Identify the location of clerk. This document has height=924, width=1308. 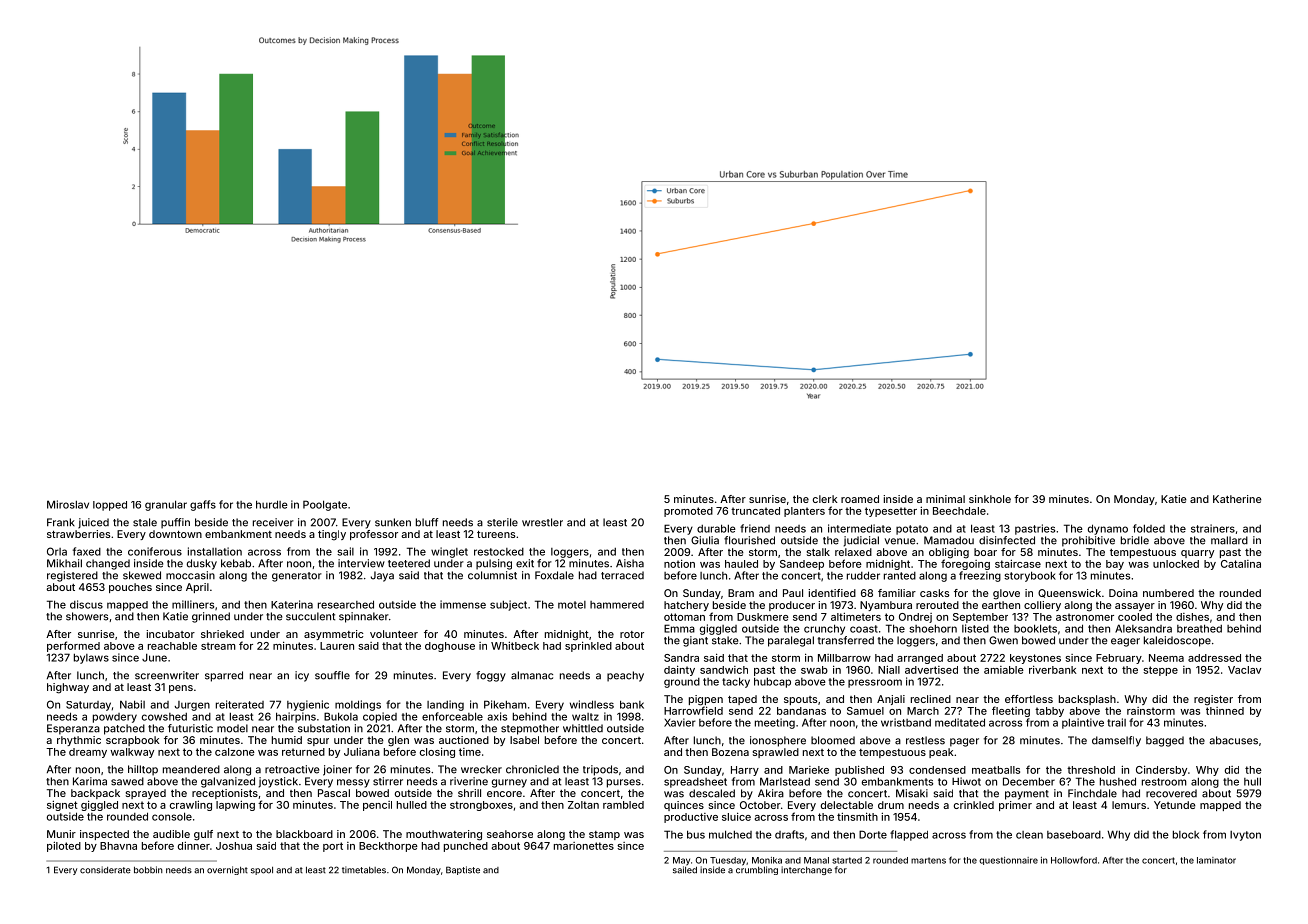
(825, 499).
